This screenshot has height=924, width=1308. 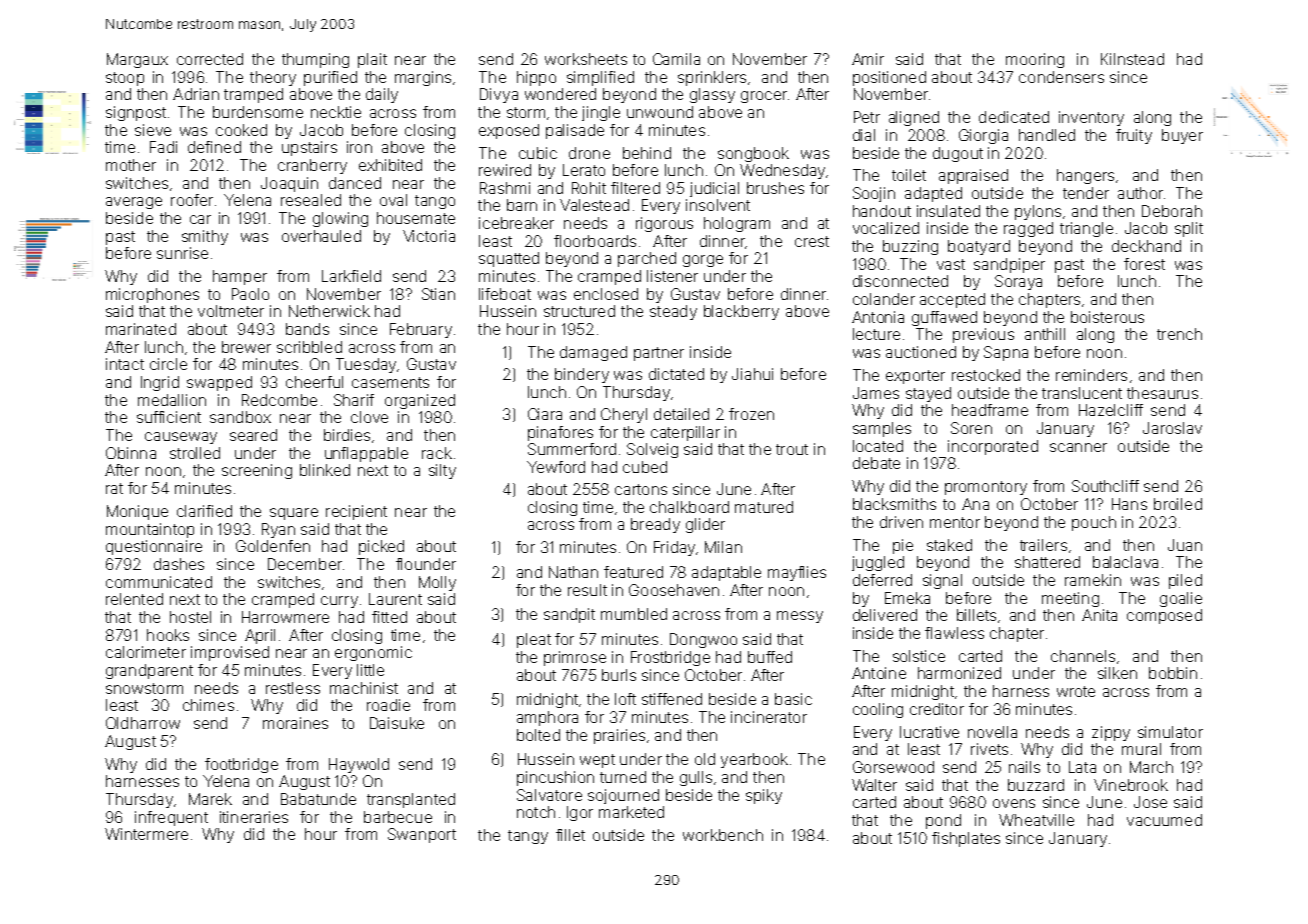 What do you see at coordinates (205, 237) in the screenshot?
I see `smithy` at bounding box center [205, 237].
